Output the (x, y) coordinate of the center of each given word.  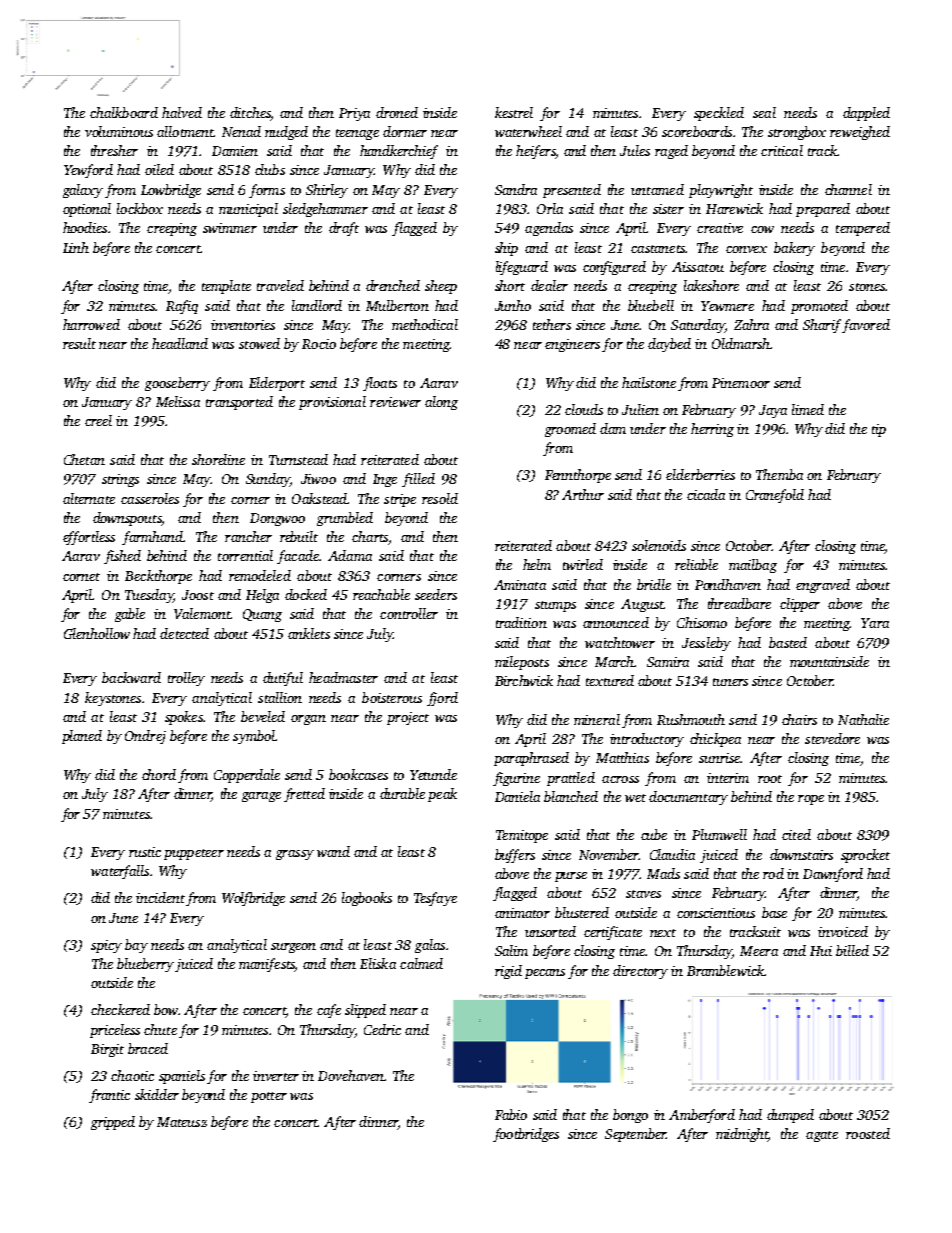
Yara (875, 623)
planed (82, 737)
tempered (863, 229)
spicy (106, 946)
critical (782, 150)
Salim (511, 950)
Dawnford (833, 875)
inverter (276, 1076)
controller (409, 613)
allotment (185, 131)
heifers (536, 152)
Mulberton (397, 305)
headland (180, 343)
